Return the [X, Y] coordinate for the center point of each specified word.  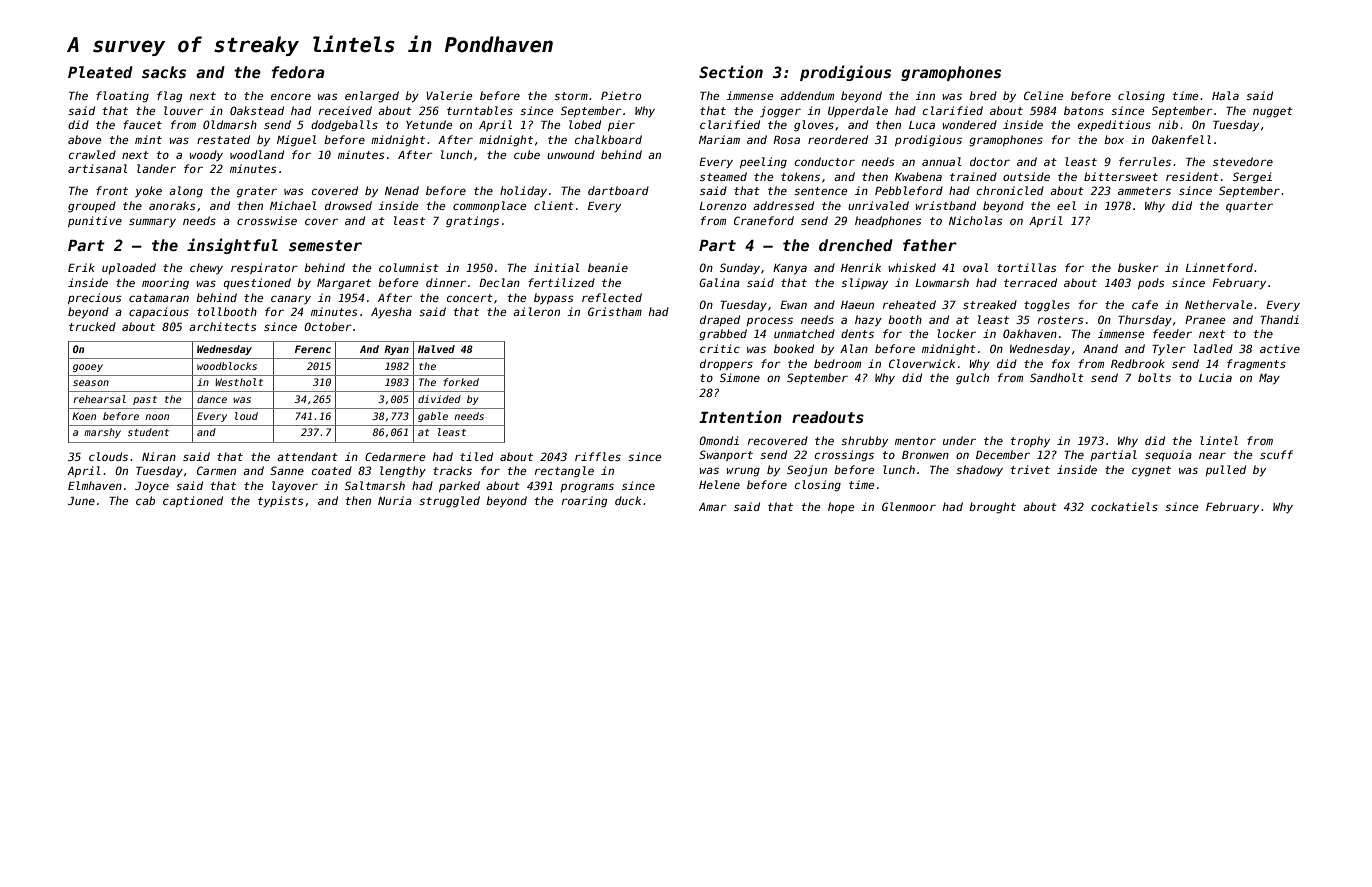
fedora [298, 72]
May [1269, 379]
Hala [1225, 95]
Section [731, 71]
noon [157, 417]
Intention [740, 416]
